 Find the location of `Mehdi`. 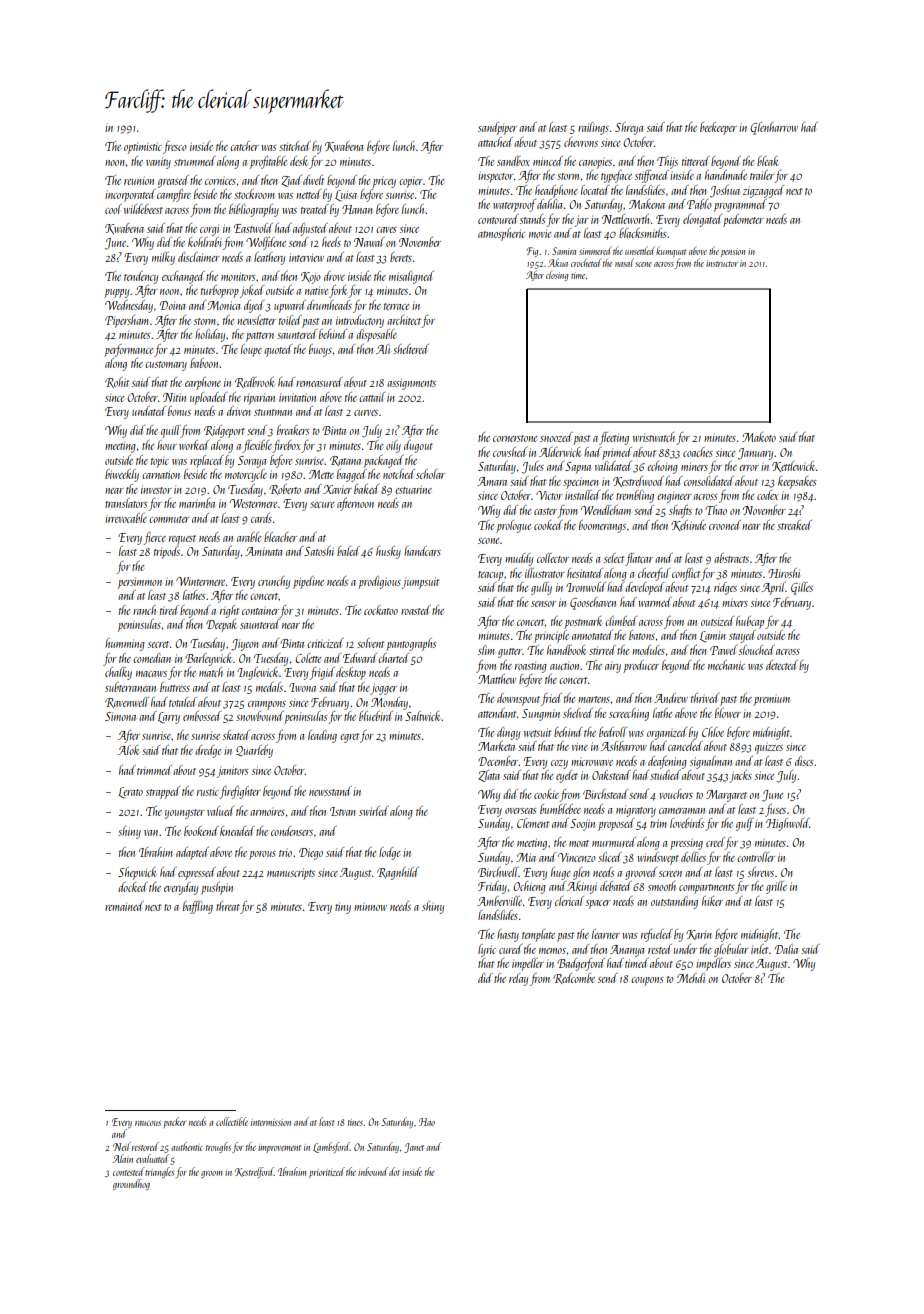

Mehdi is located at coordinates (691, 978).
